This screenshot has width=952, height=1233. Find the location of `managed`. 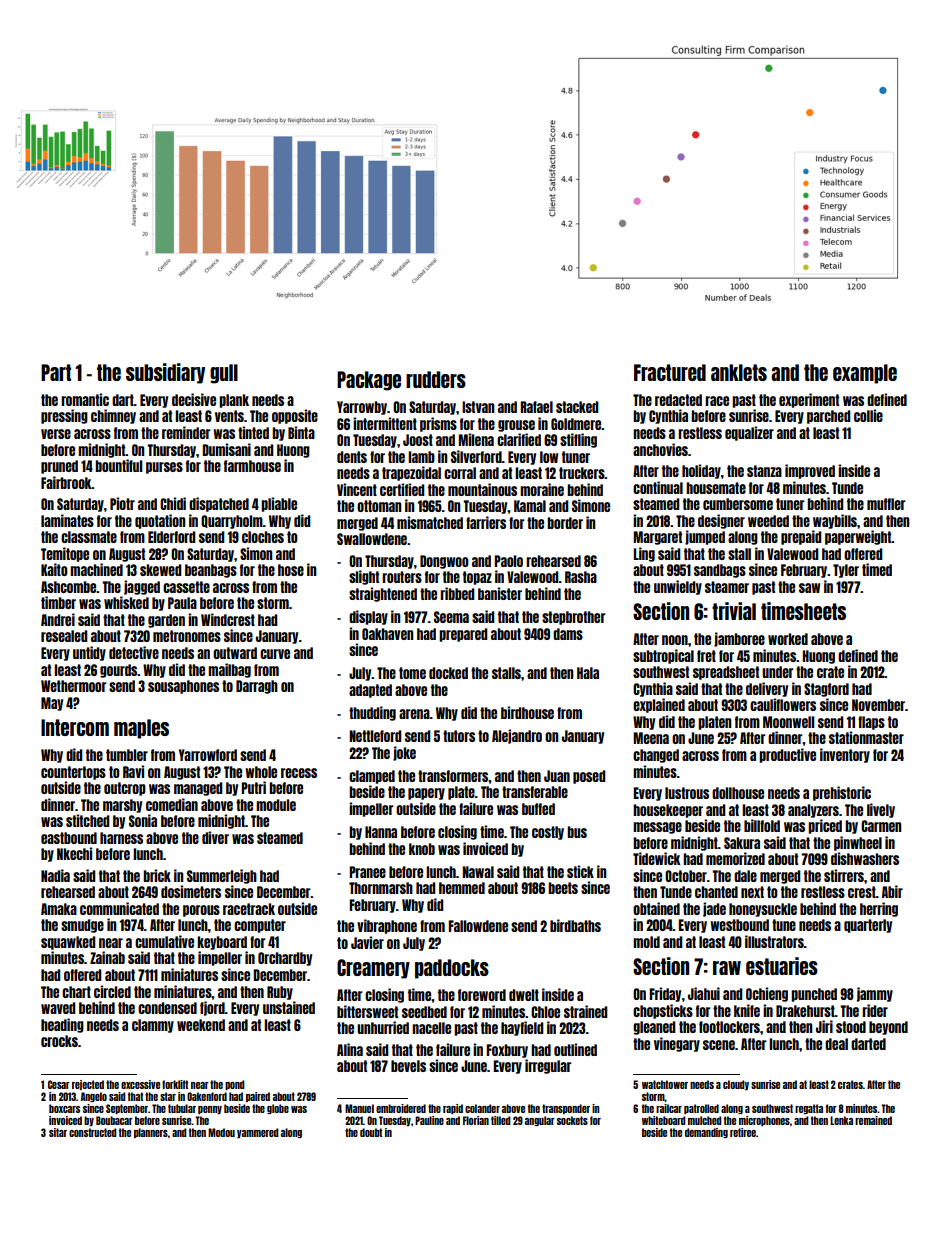

managed is located at coordinates (198, 789).
